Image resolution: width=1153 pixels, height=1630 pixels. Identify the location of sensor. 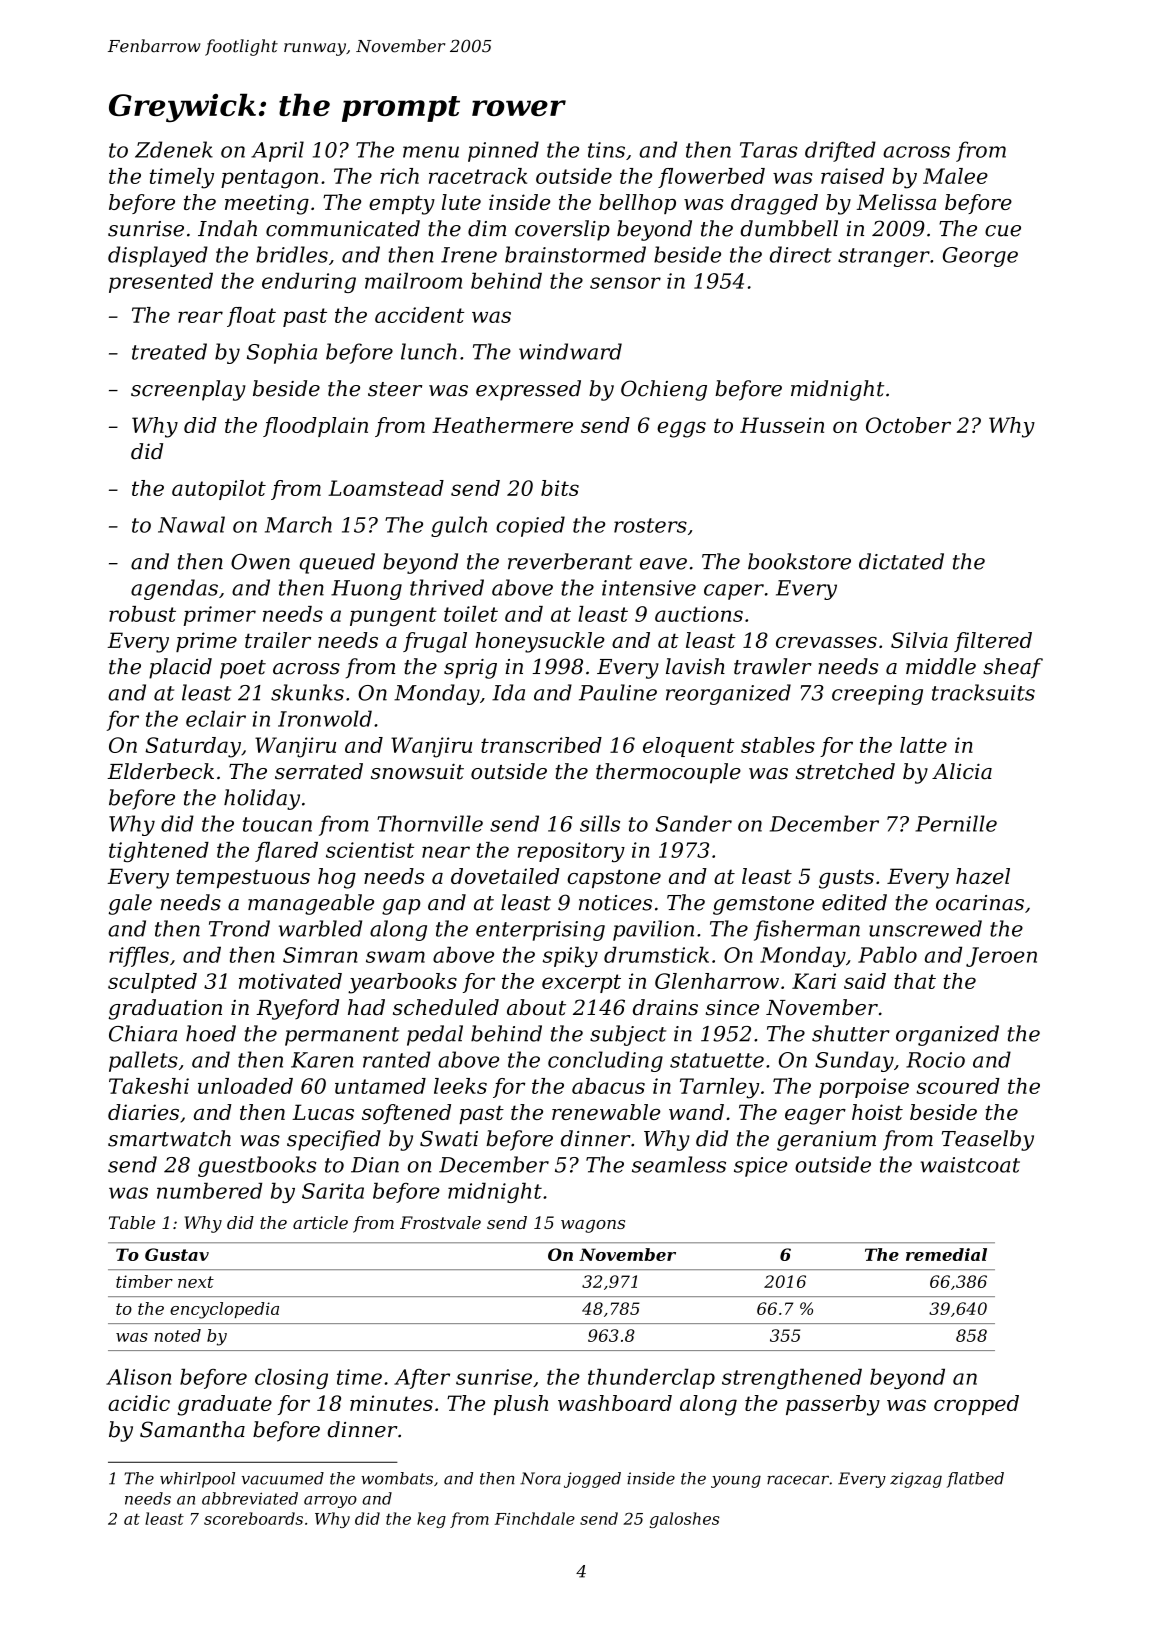
(625, 283).
